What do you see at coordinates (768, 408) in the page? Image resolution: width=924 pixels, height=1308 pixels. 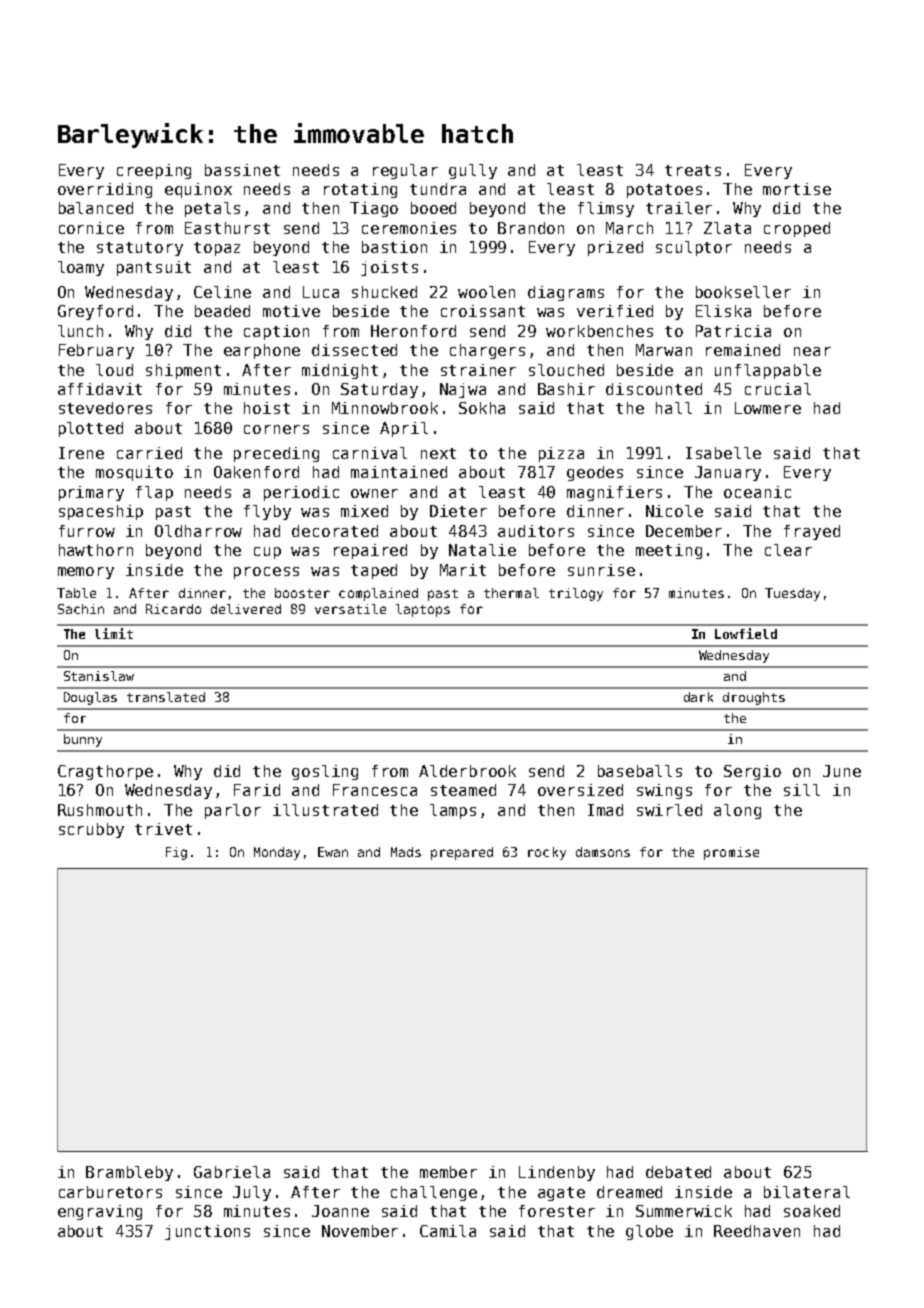 I see `Lowmere` at bounding box center [768, 408].
